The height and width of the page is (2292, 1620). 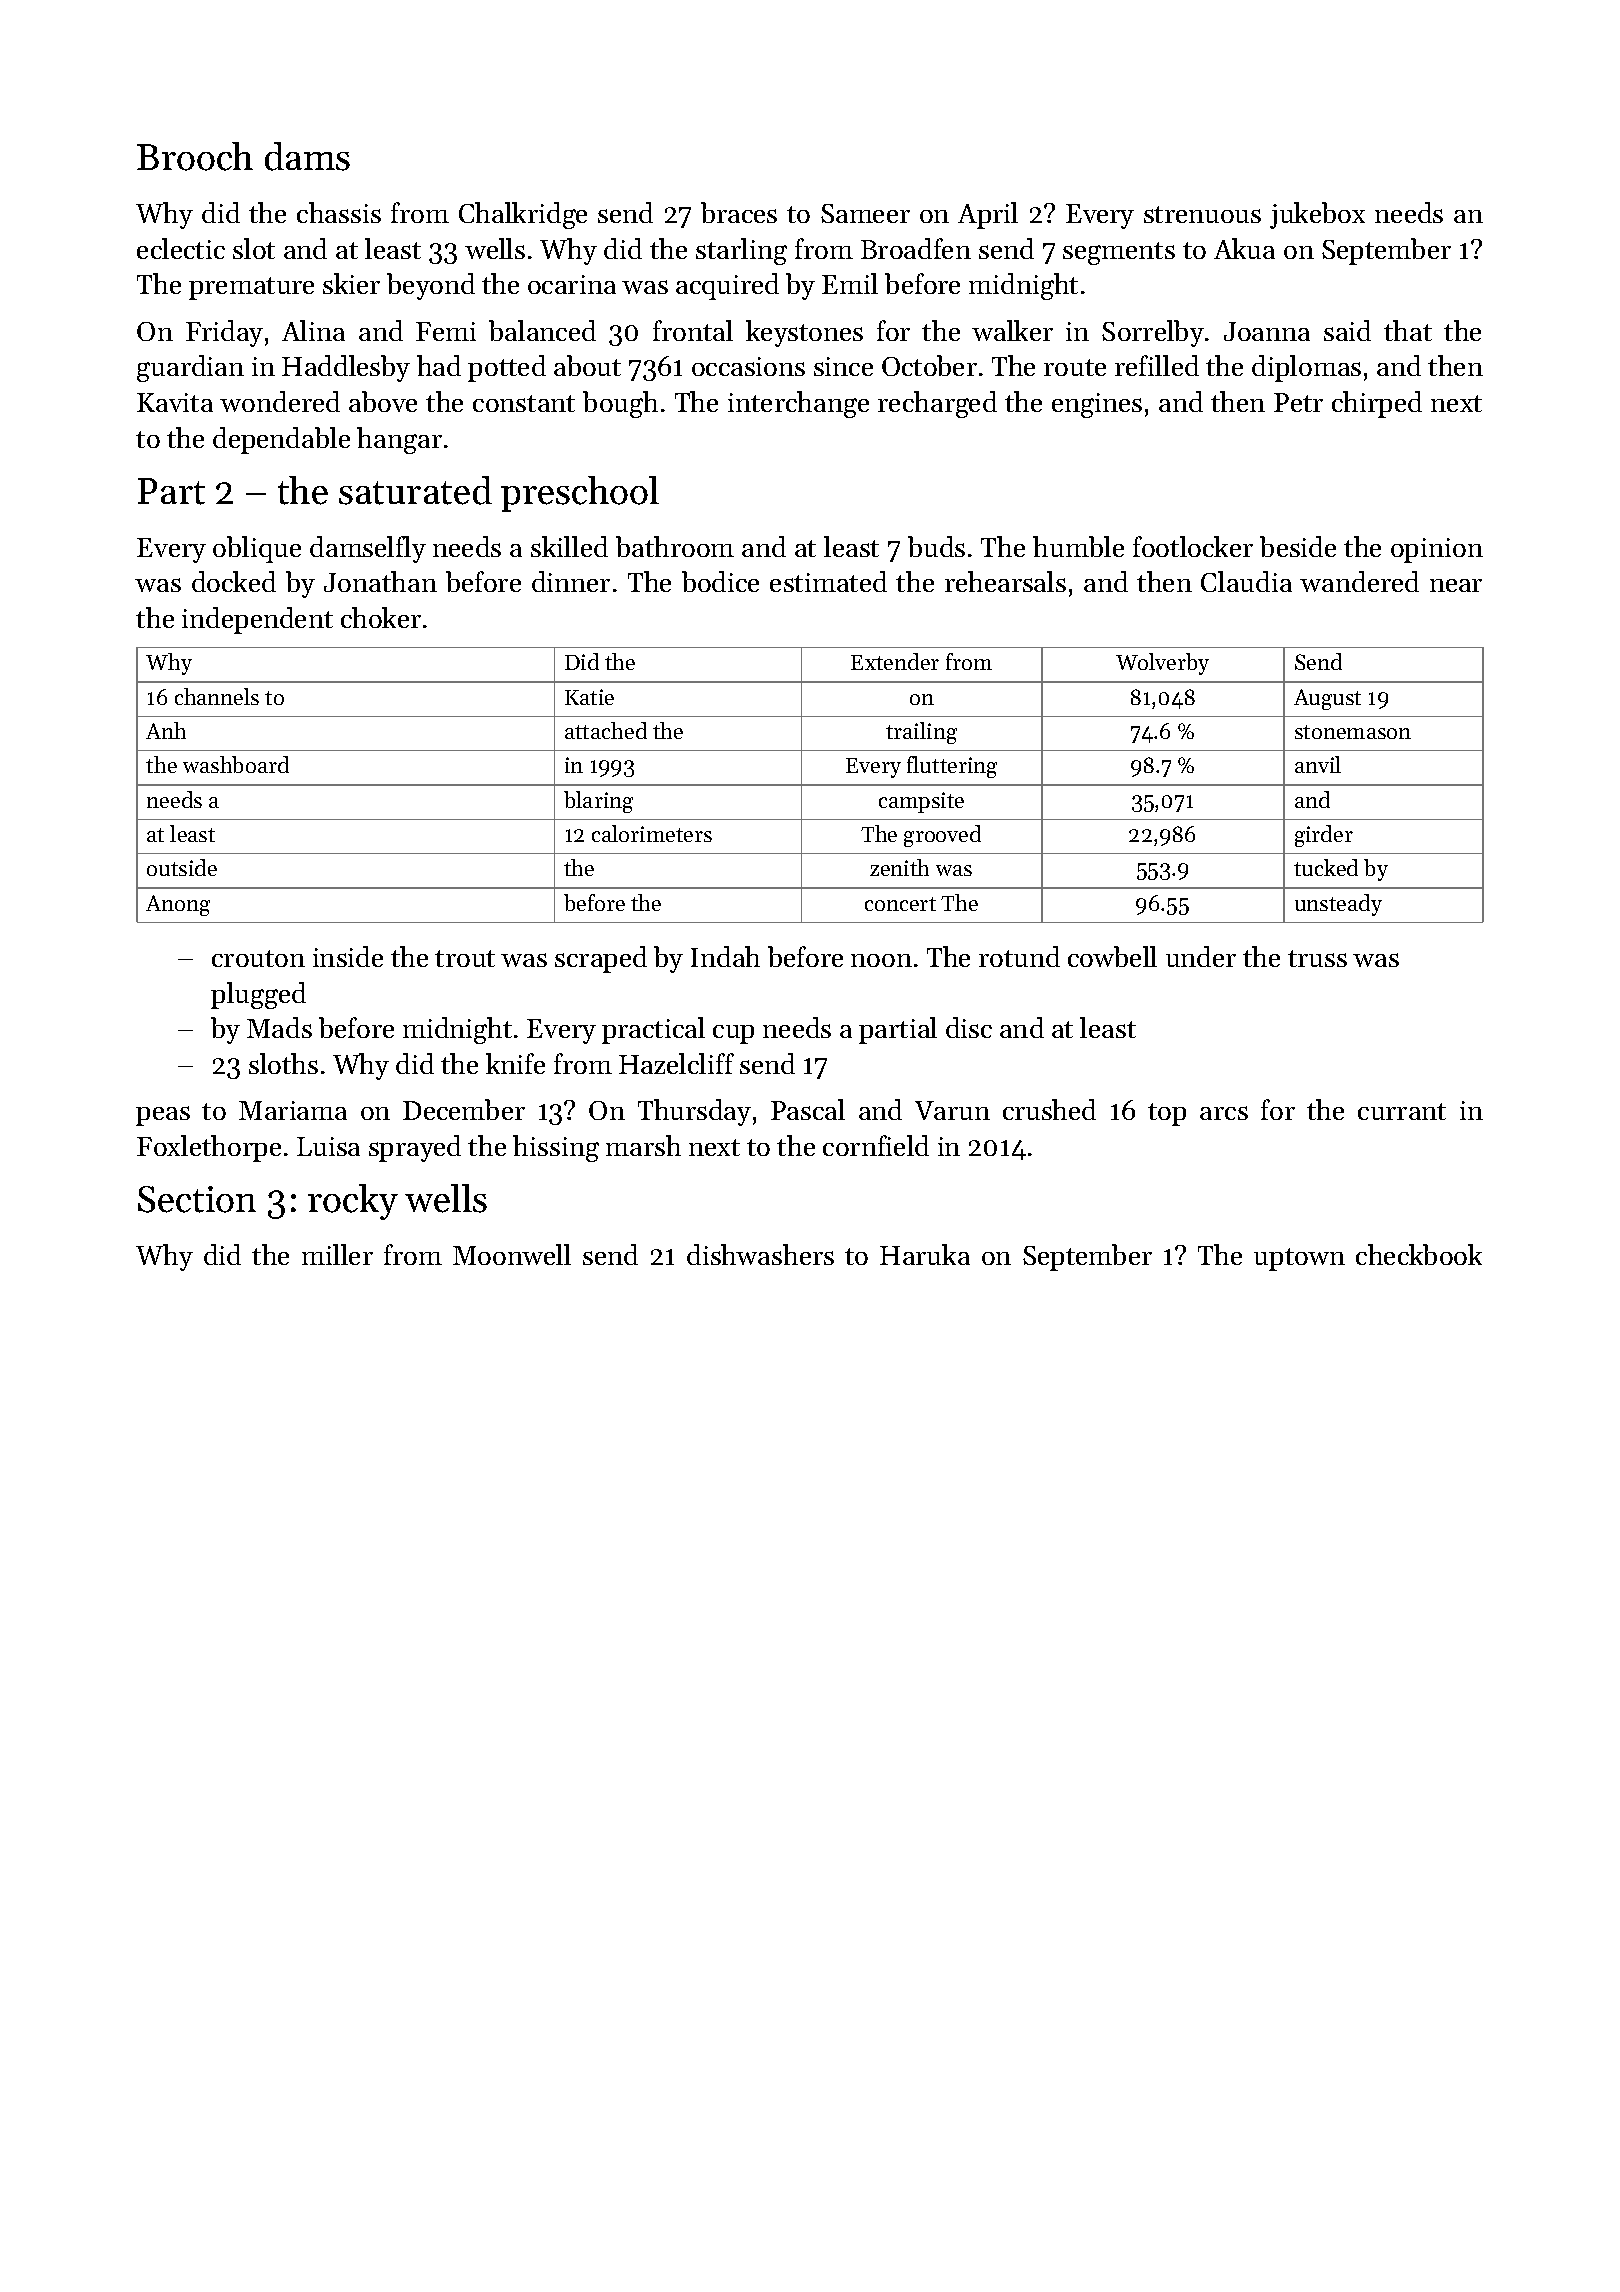 What do you see at coordinates (606, 730) in the page?
I see `attached` at bounding box center [606, 730].
